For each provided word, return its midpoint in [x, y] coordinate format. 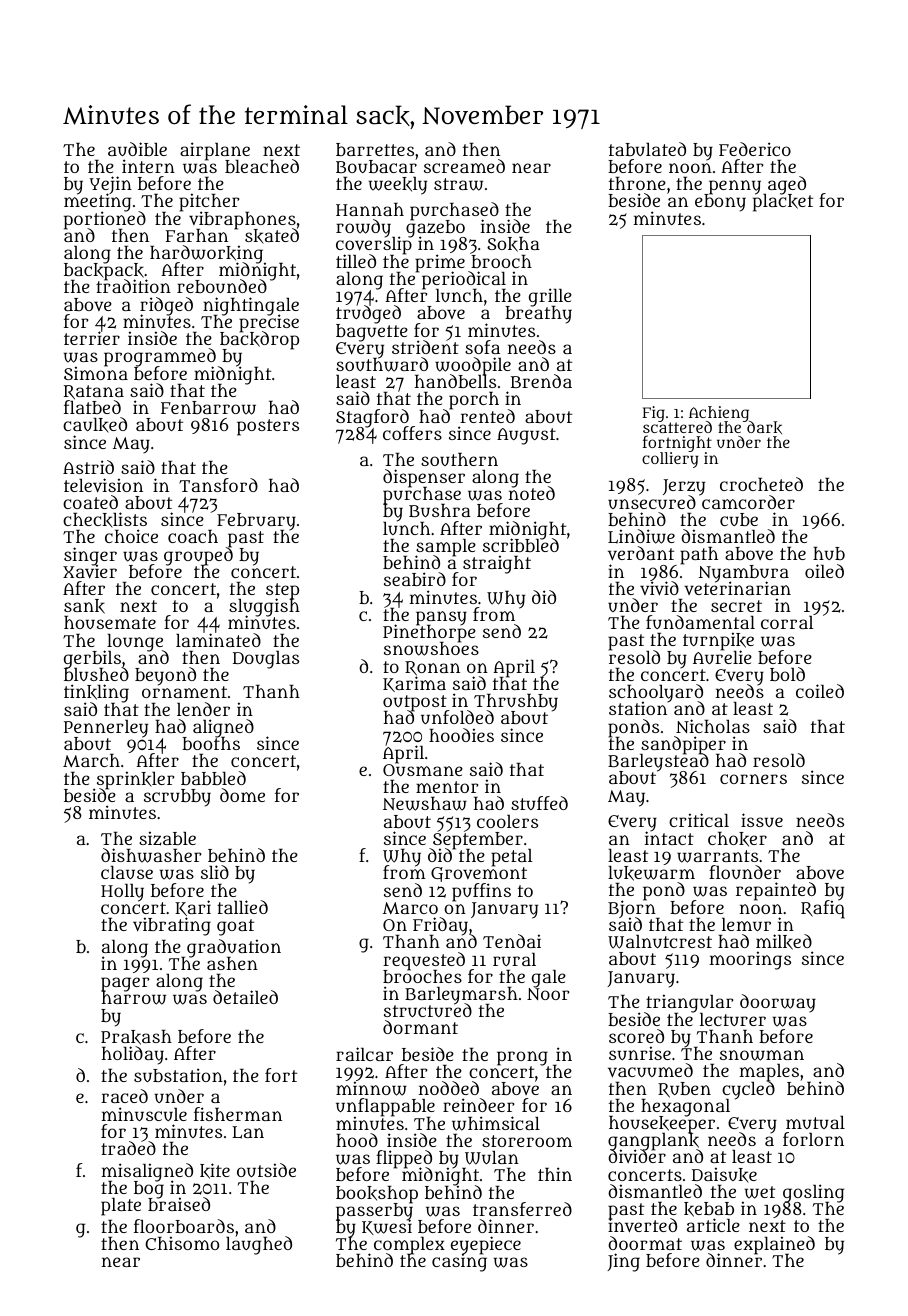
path [699, 556]
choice [131, 536]
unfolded [457, 717]
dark [764, 428]
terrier [92, 338]
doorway [778, 1003]
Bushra [440, 510]
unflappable [385, 1107]
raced [124, 1096]
